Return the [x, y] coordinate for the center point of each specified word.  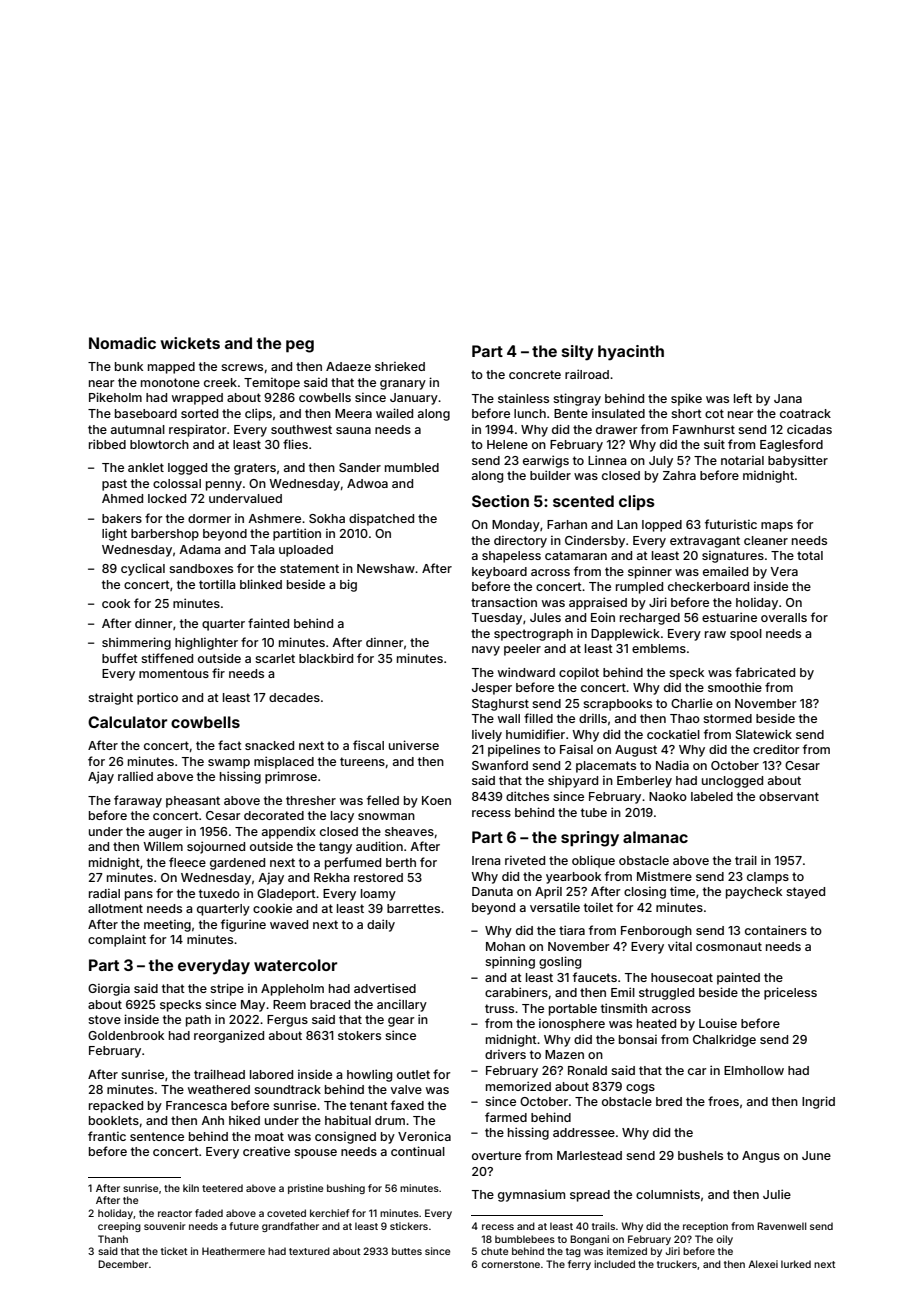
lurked [796, 1264]
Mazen [564, 1054]
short [686, 413]
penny [224, 486]
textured [309, 1251]
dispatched [381, 519]
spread [590, 1196]
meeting [167, 925]
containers [776, 930]
